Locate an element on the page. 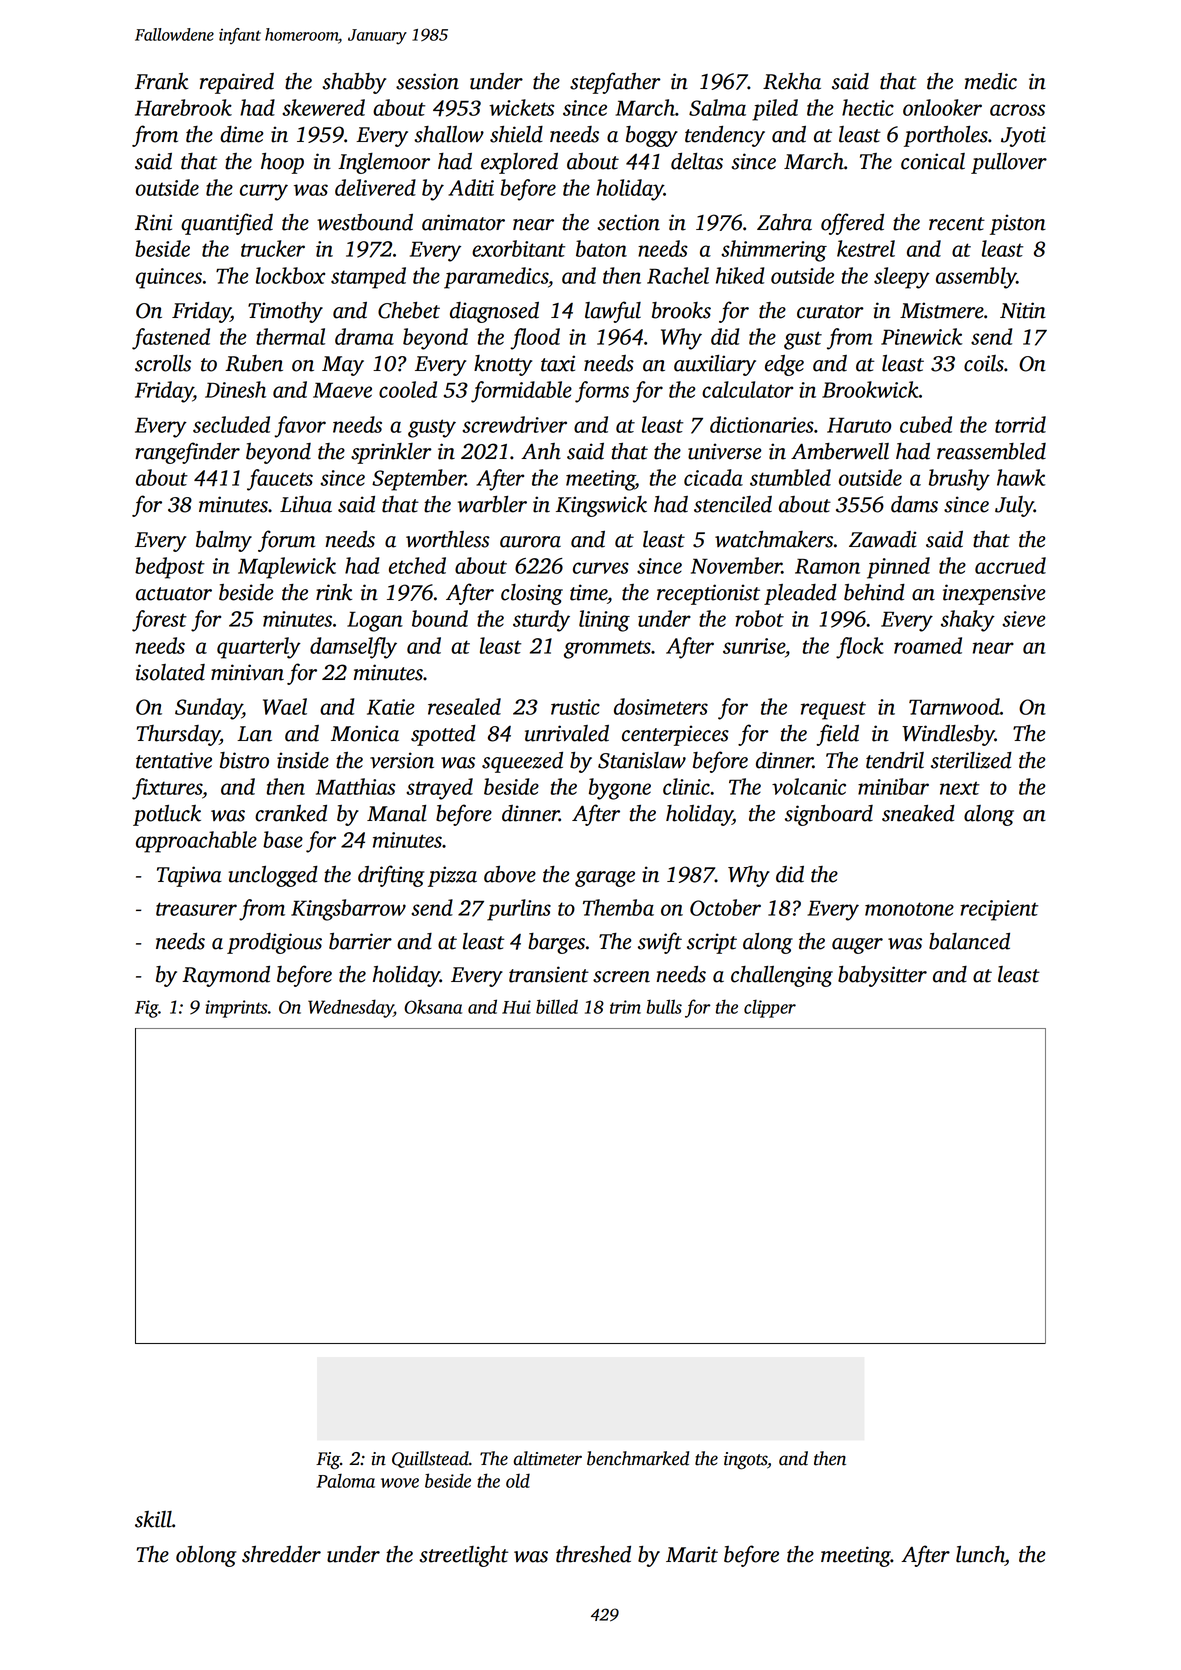  resealed is located at coordinates (464, 706).
